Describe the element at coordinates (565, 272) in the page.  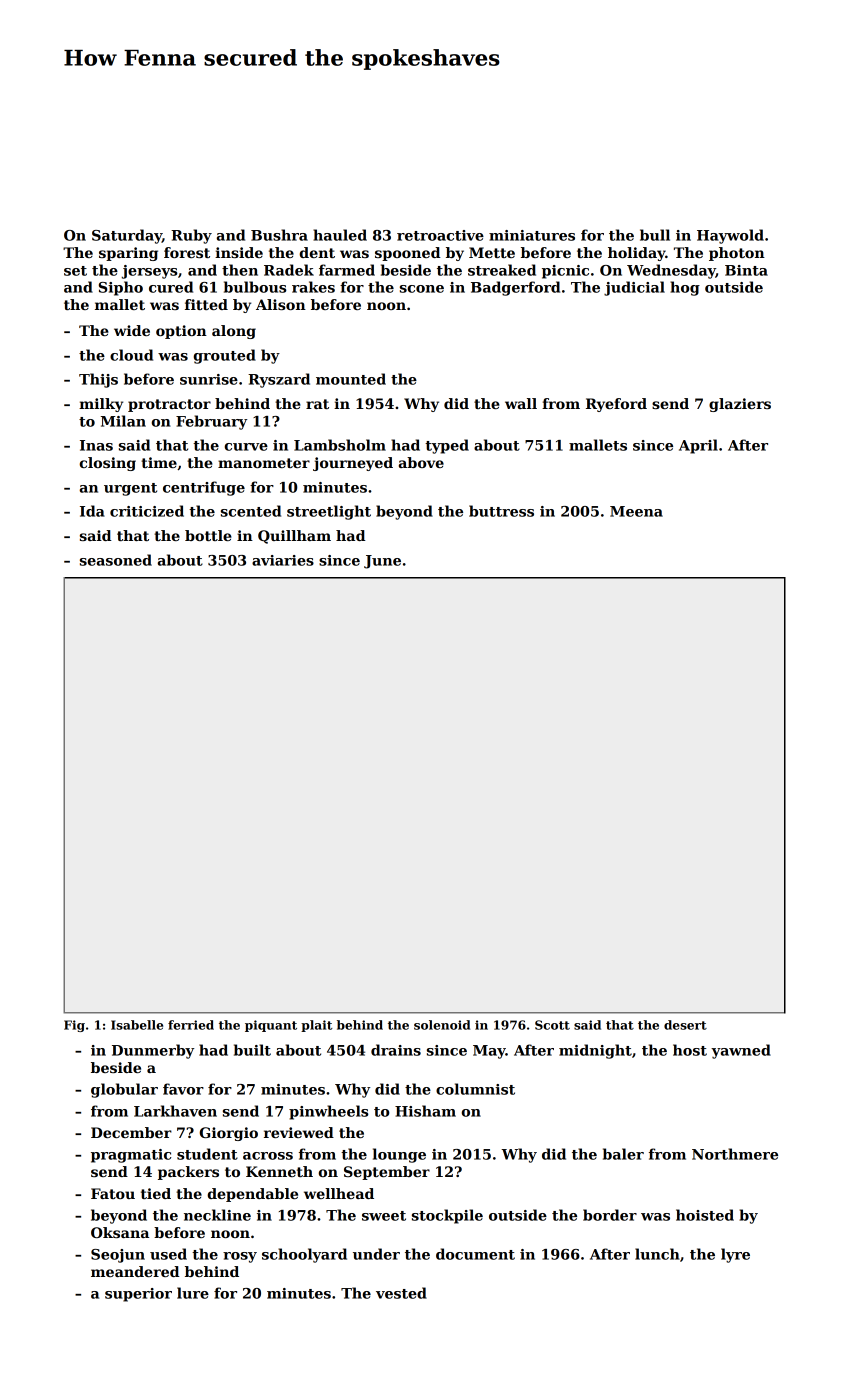
I see `picnic` at that location.
